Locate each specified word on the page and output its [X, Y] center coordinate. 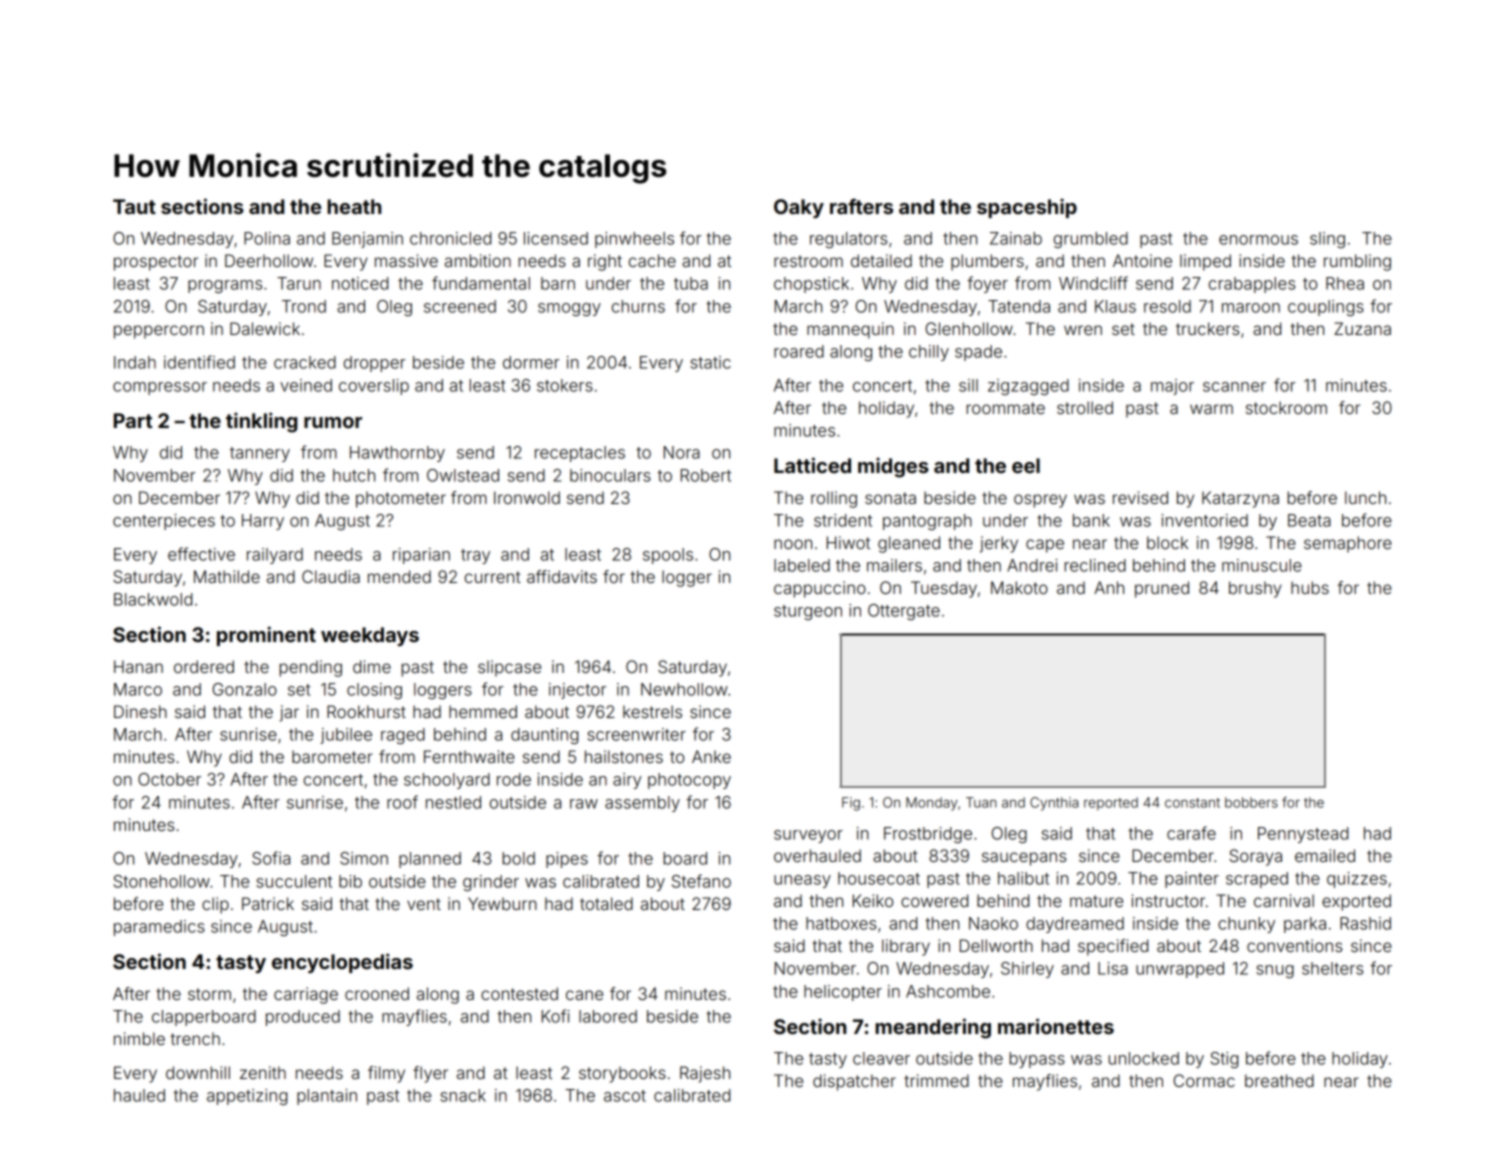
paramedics [159, 928]
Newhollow [684, 689]
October [169, 779]
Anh [1109, 587]
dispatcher [854, 1082]
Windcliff [1093, 283]
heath [354, 206]
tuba [691, 283]
